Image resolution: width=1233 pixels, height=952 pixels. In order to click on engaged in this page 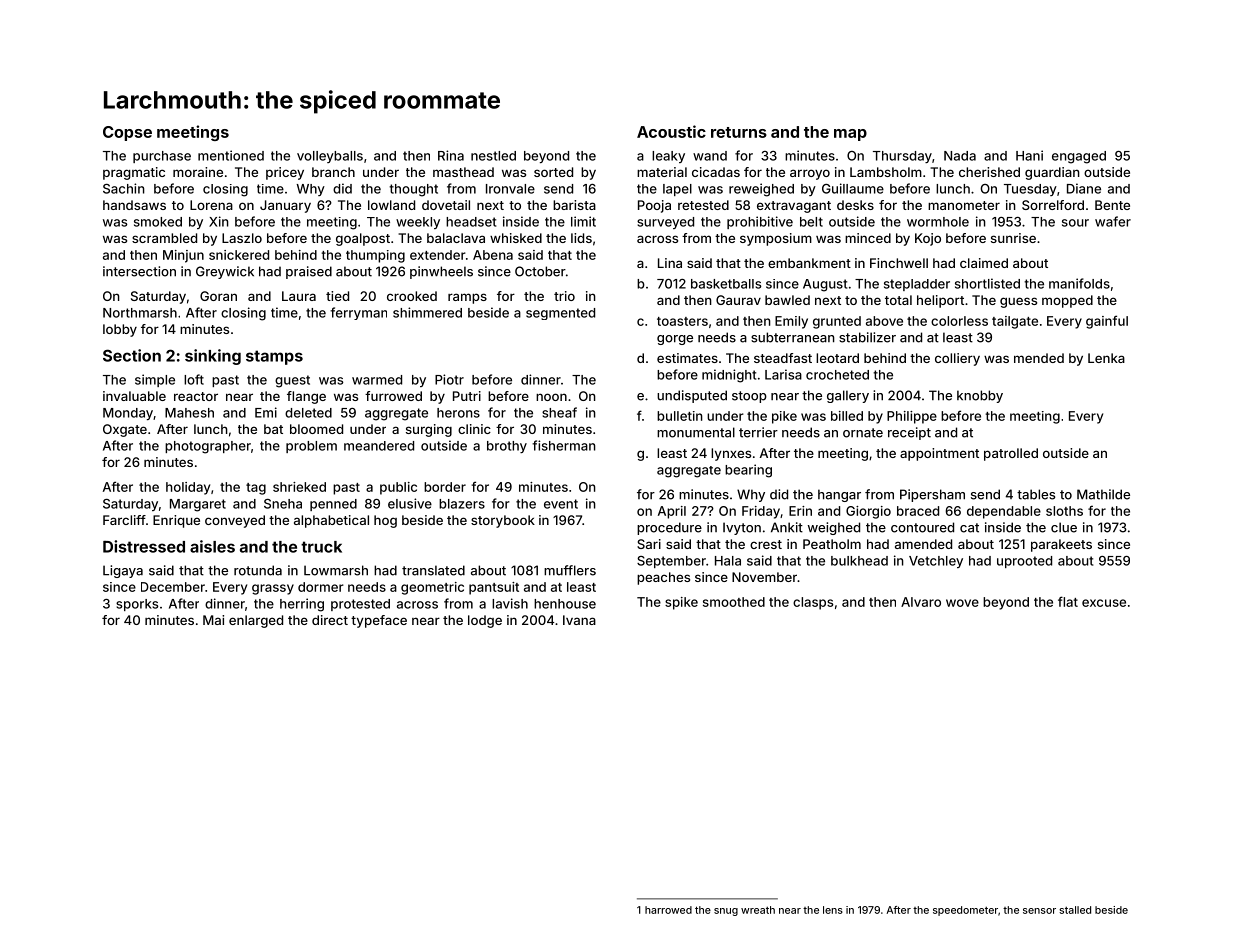, I will do `click(1079, 157)`.
